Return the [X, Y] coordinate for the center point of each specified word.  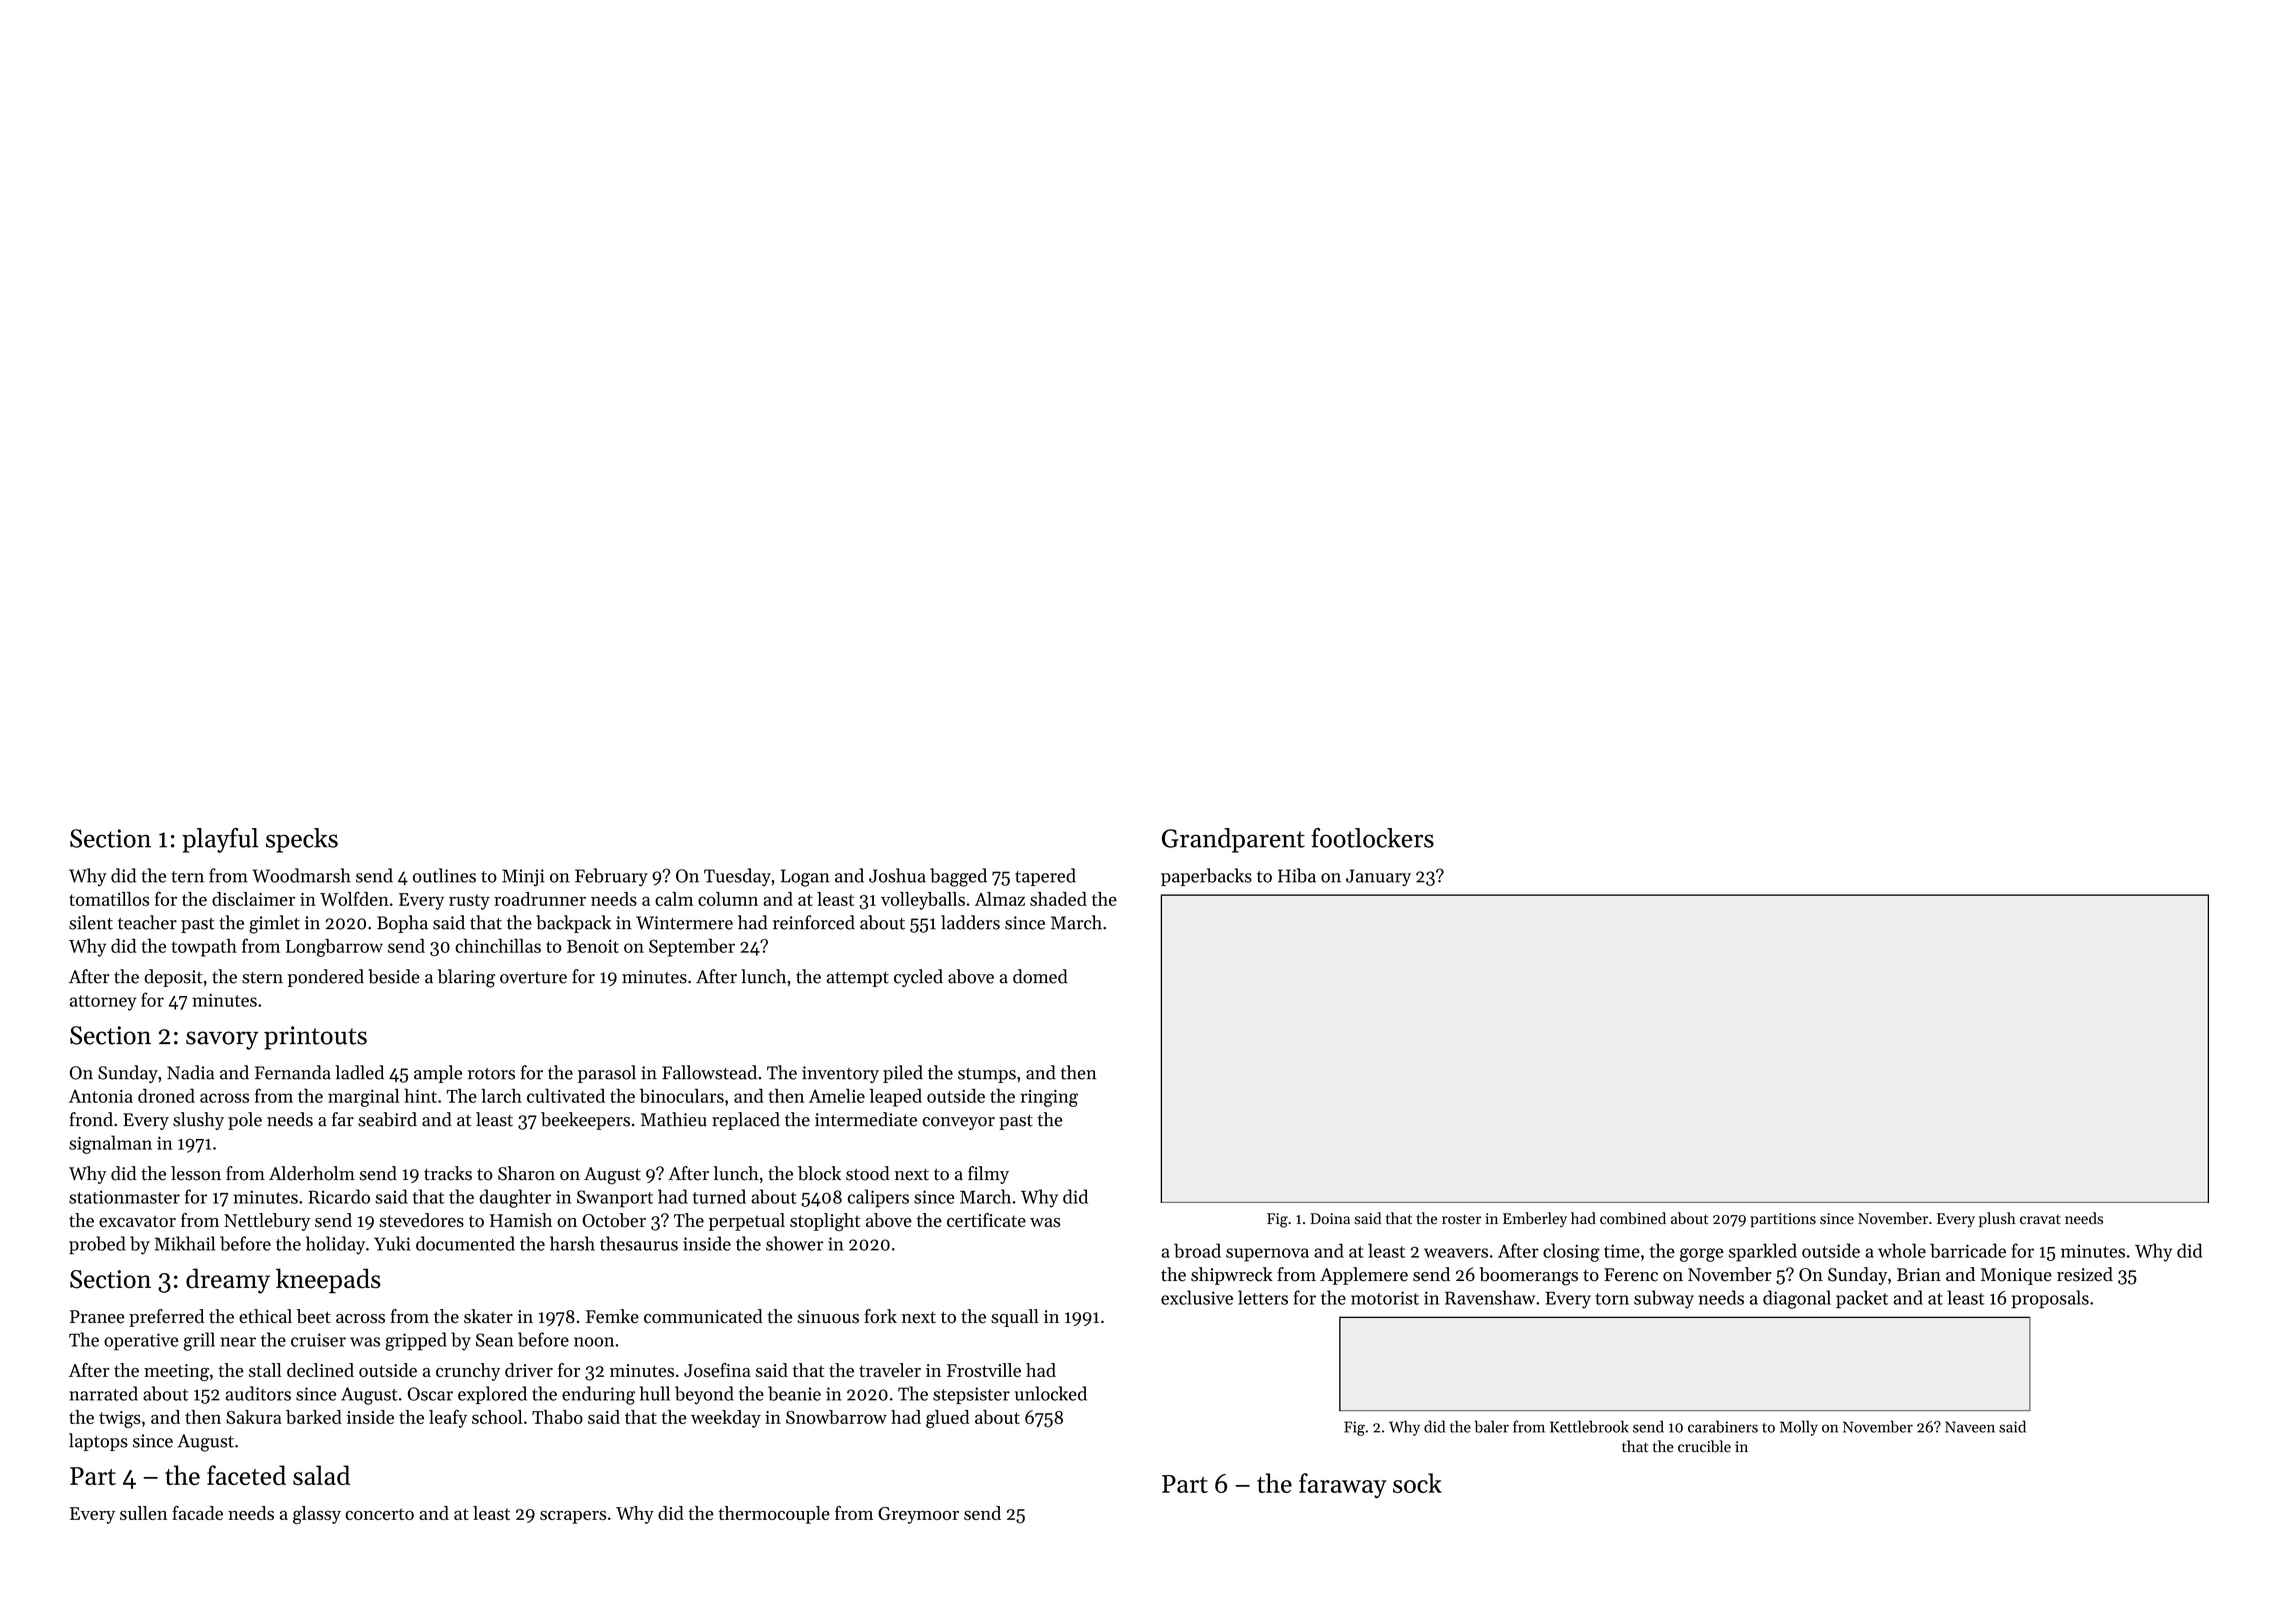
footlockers [1372, 838]
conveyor [958, 1123]
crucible [1704, 1446]
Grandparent [1233, 840]
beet [314, 1316]
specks [302, 840]
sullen [143, 1513]
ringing [1049, 1098]
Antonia [101, 1096]
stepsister [971, 1395]
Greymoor [918, 1515]
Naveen [1970, 1427]
